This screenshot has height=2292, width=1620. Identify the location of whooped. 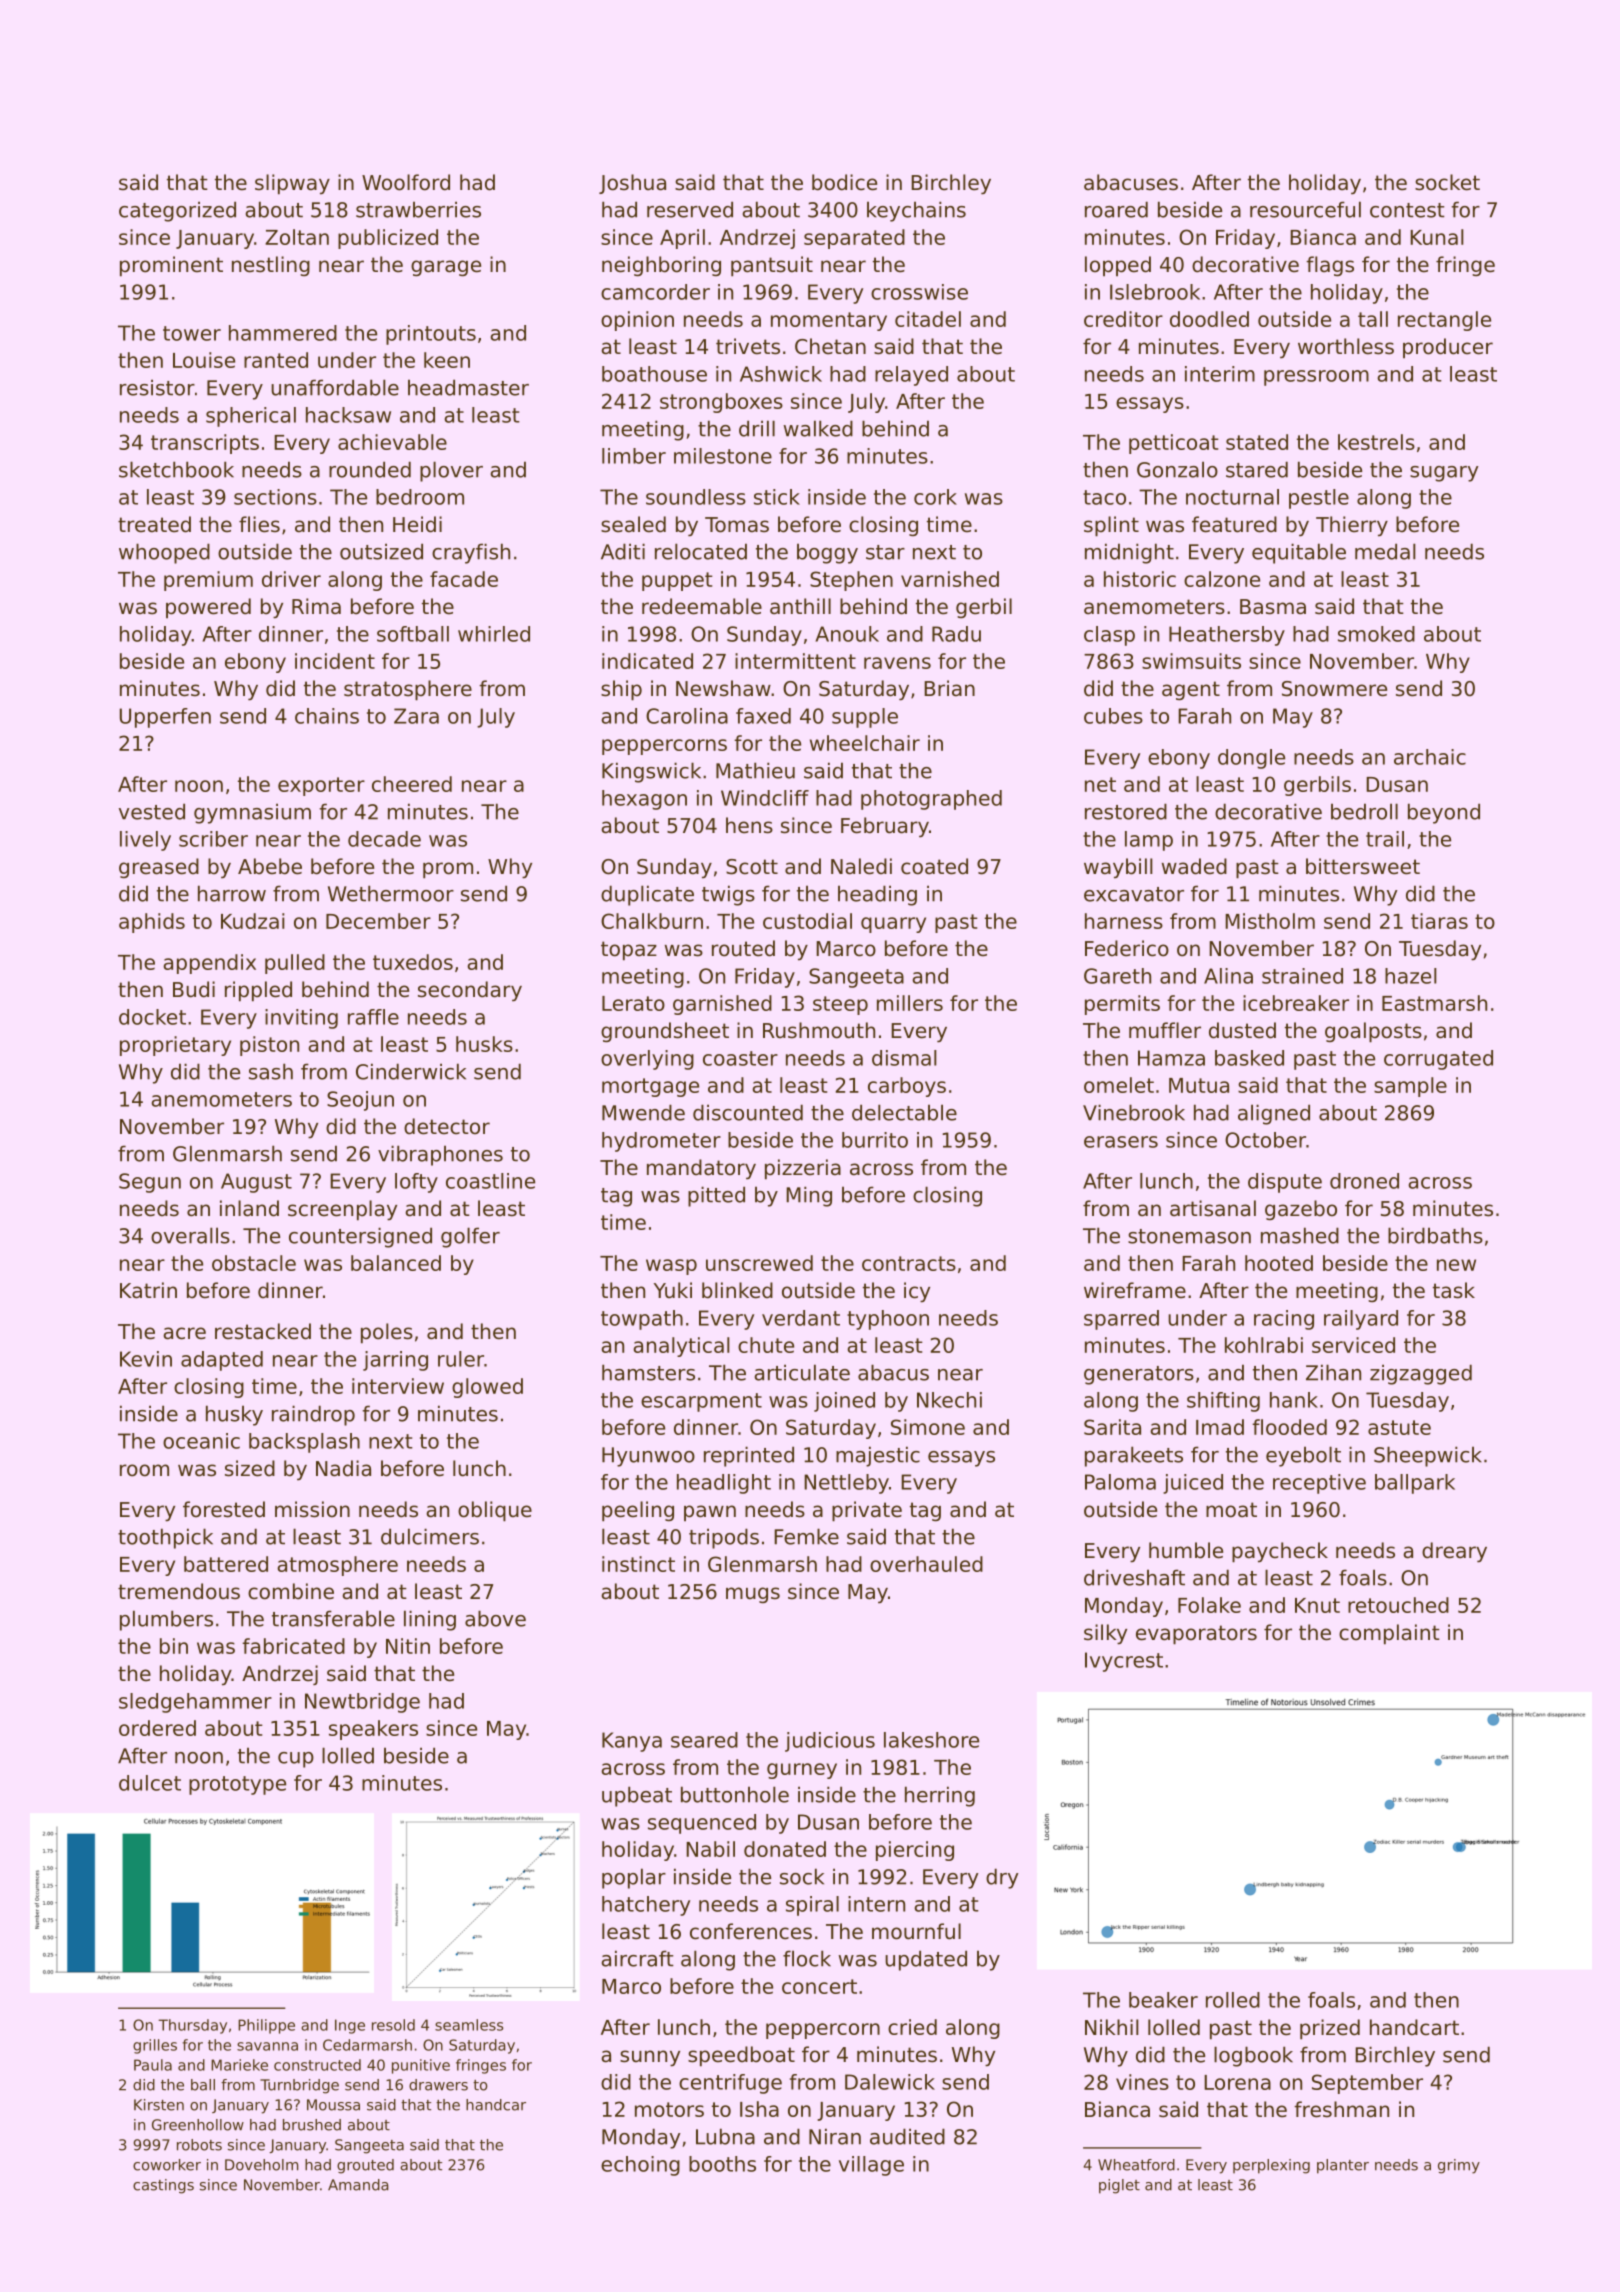
(164, 553).
